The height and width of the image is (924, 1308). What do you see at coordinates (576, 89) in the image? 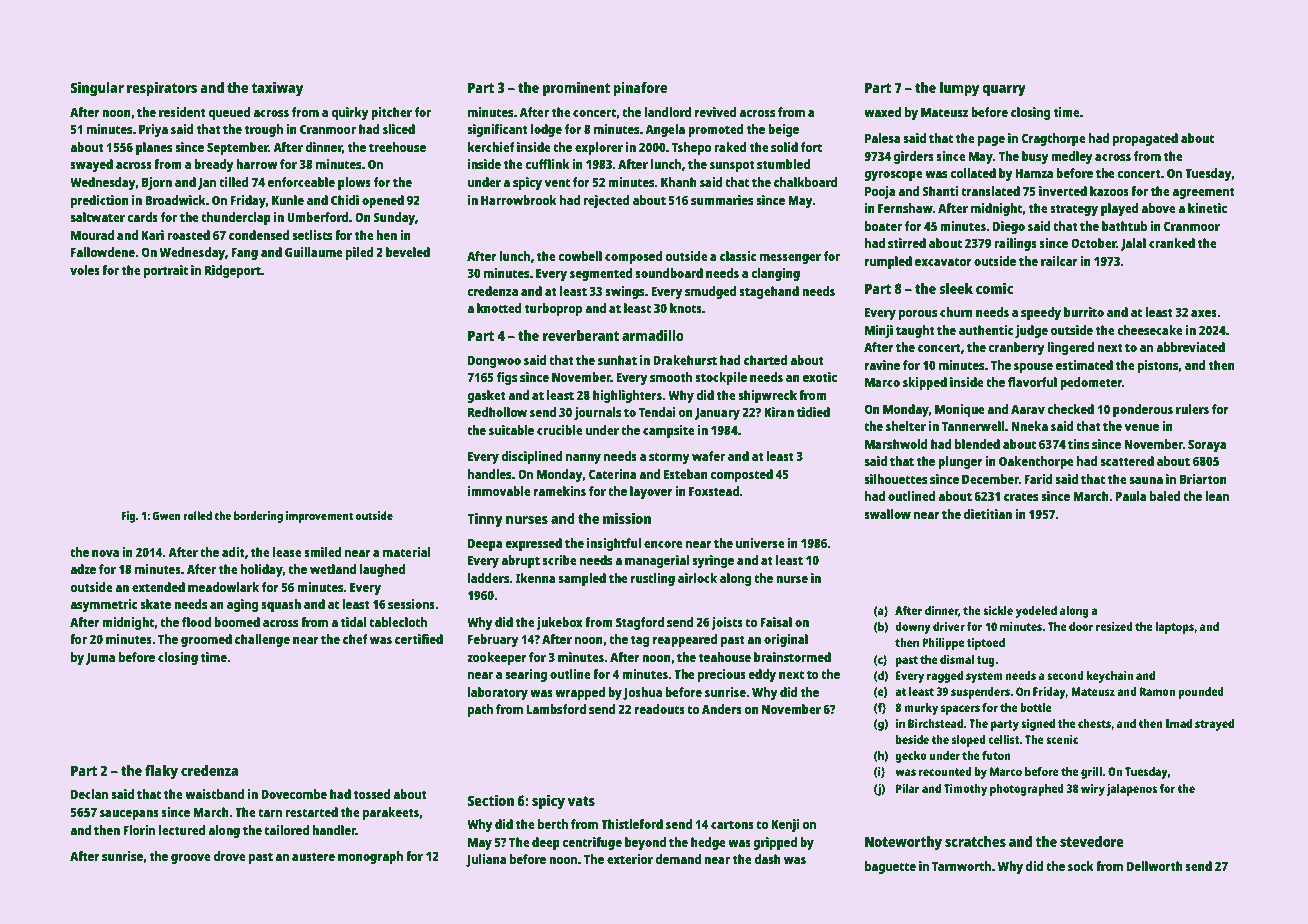
I see `prominent` at bounding box center [576, 89].
